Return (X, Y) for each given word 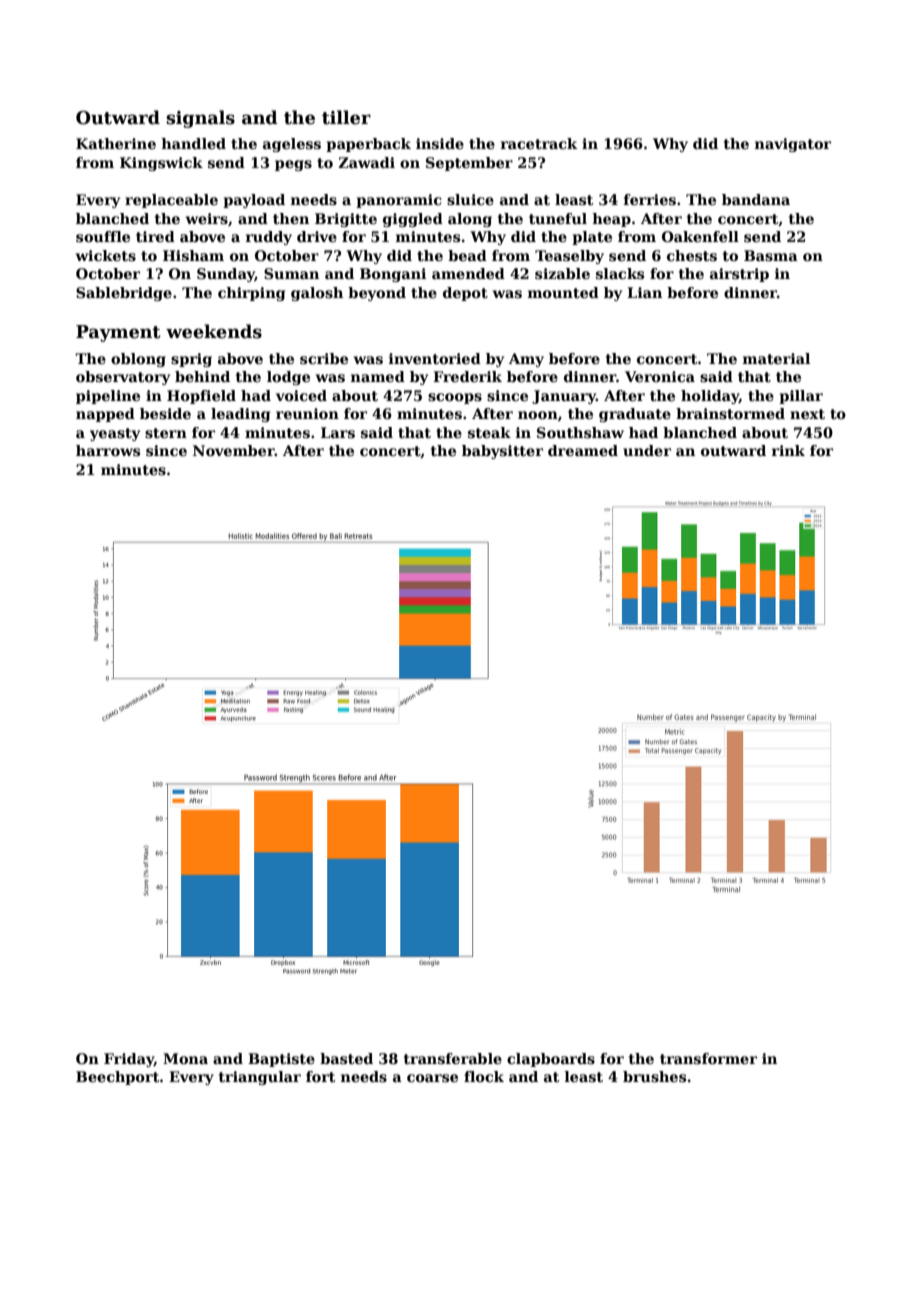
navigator (793, 145)
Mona (185, 1058)
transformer (708, 1058)
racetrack (539, 143)
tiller (346, 117)
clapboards (551, 1060)
